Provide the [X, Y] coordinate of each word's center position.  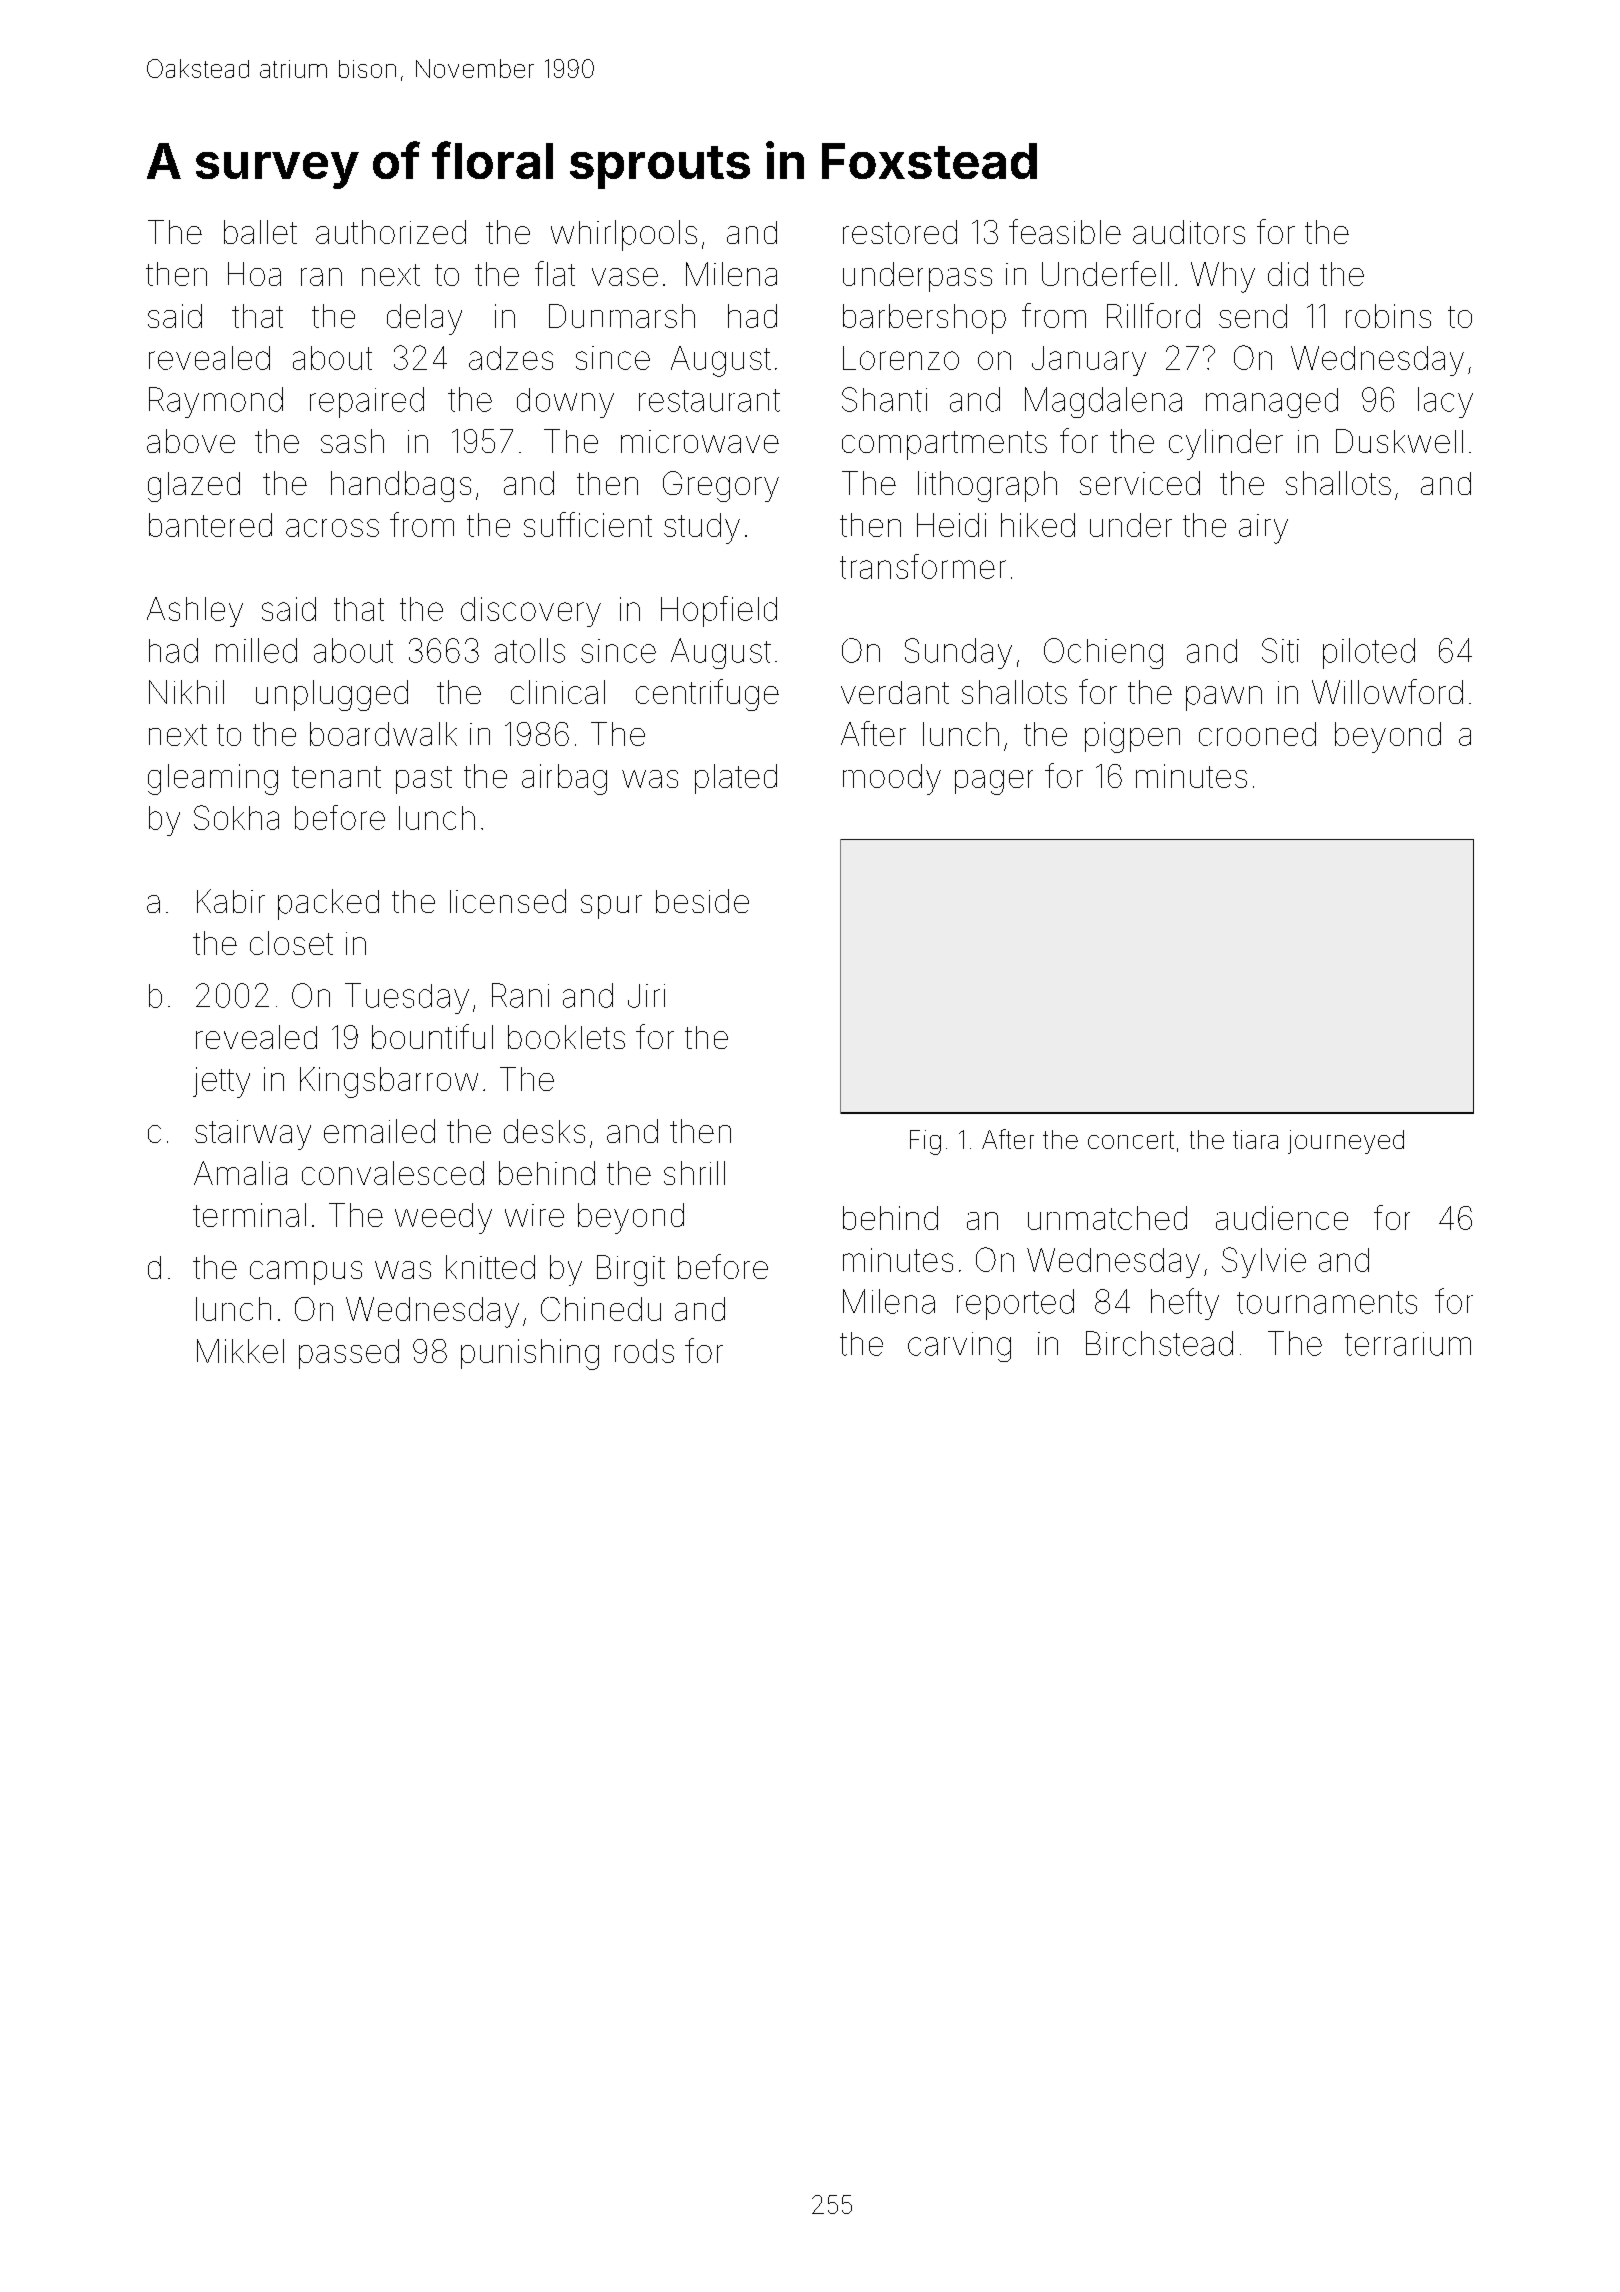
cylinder [1226, 444]
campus [306, 1273]
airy [1263, 529]
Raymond [216, 402]
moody [892, 779]
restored [900, 232]
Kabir [231, 901]
